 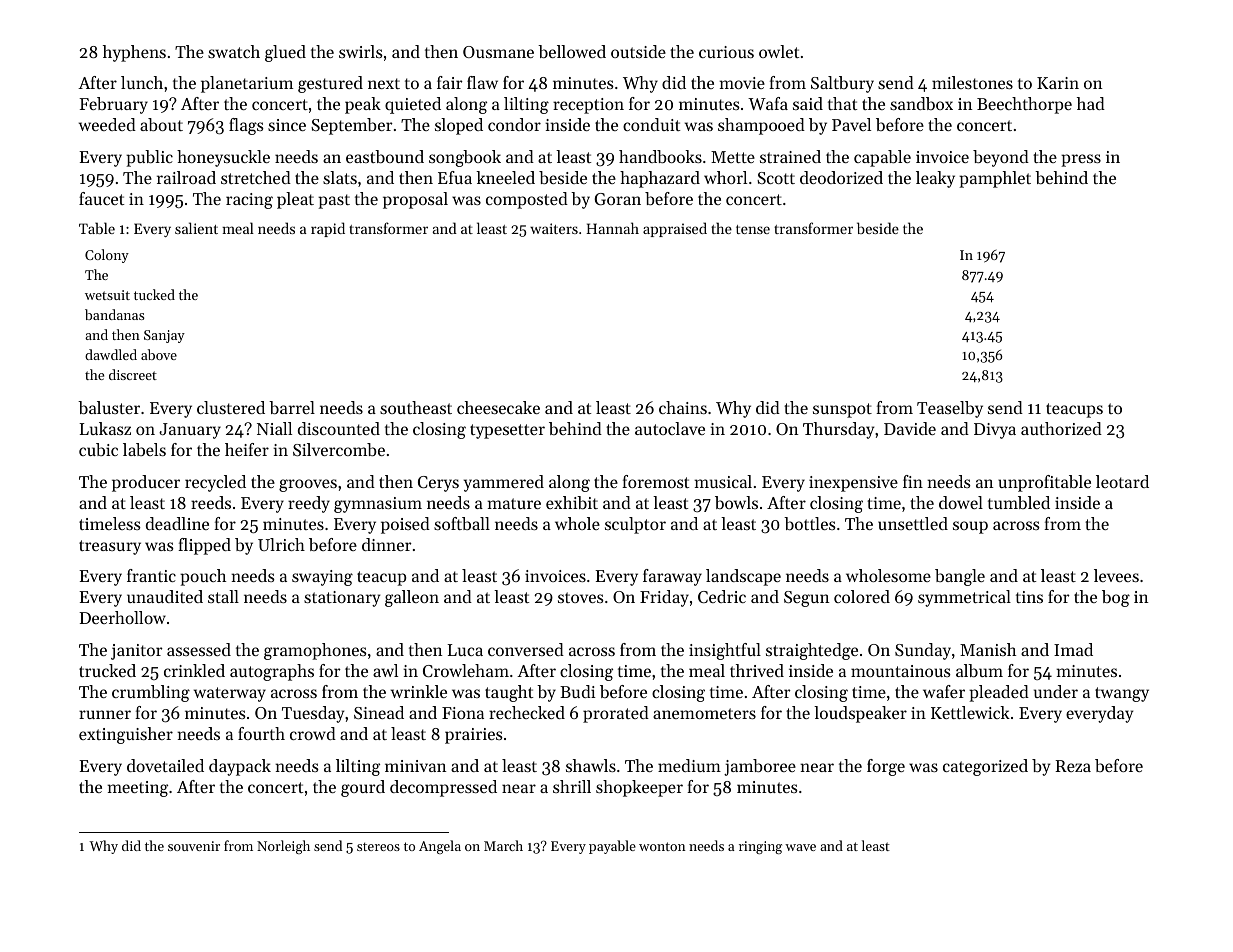 What do you see at coordinates (572, 51) in the screenshot?
I see `bellowed` at bounding box center [572, 51].
